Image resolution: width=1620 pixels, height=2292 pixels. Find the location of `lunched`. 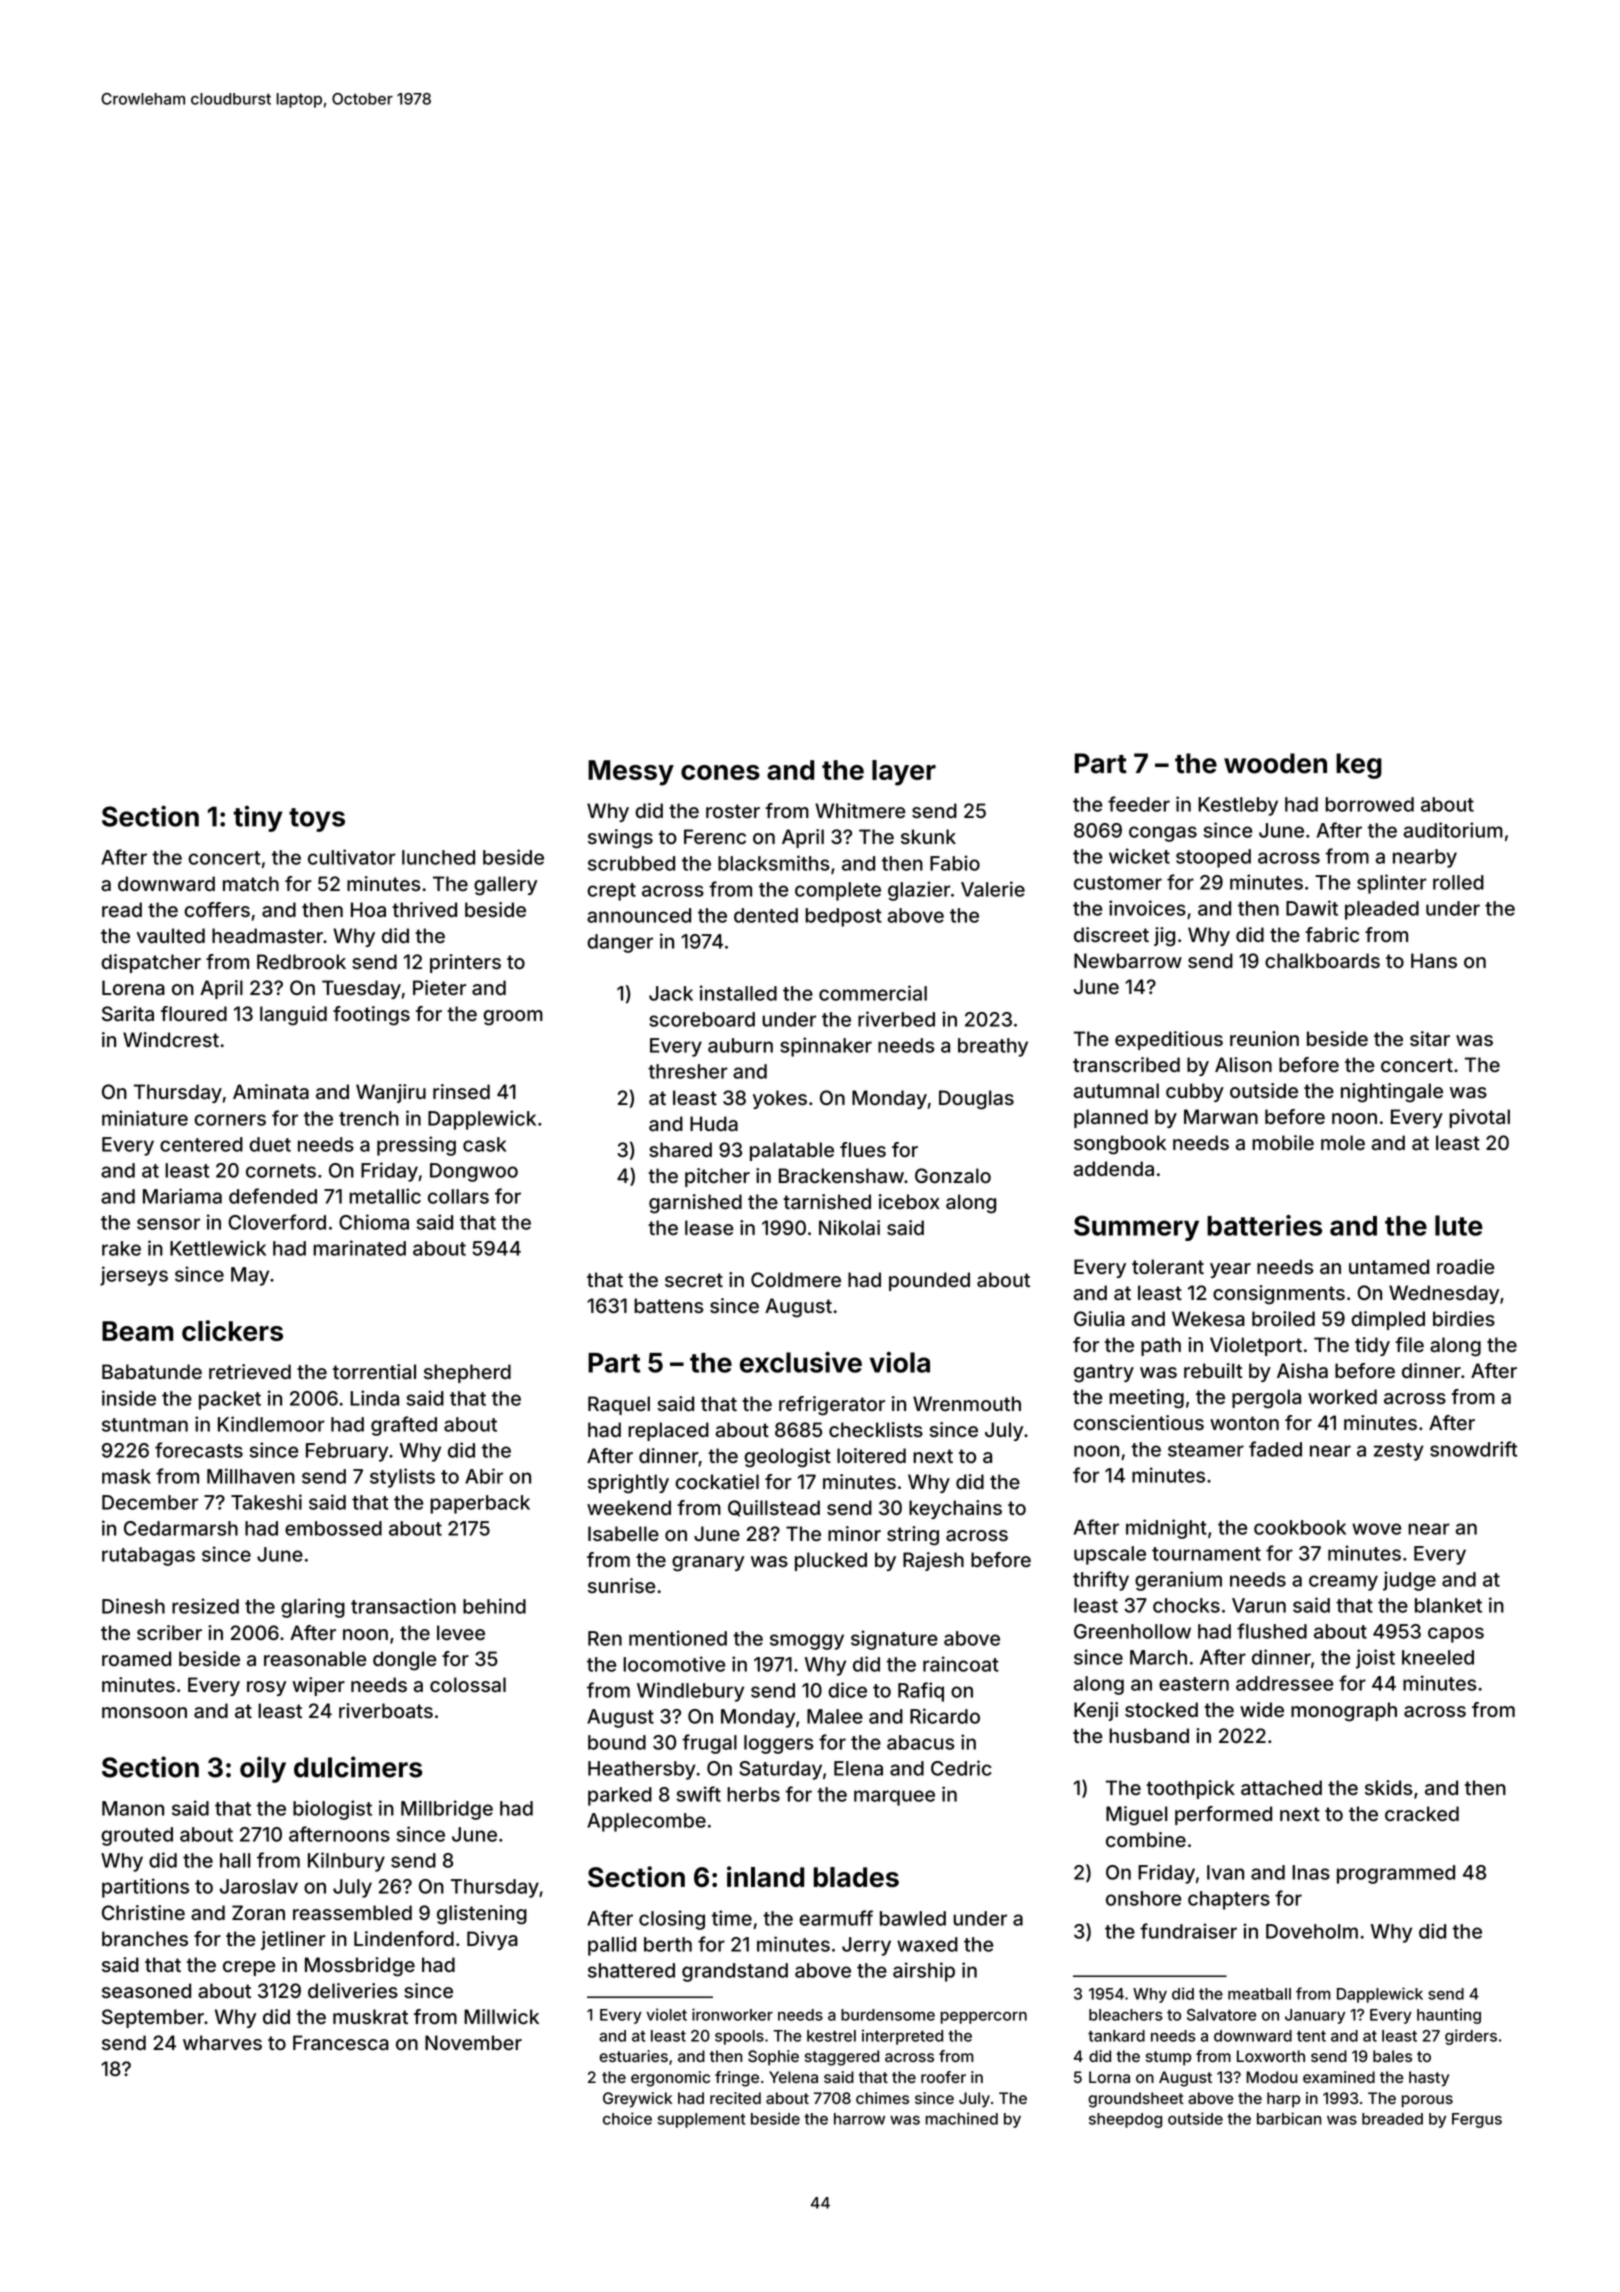

lunched is located at coordinates (438, 857).
